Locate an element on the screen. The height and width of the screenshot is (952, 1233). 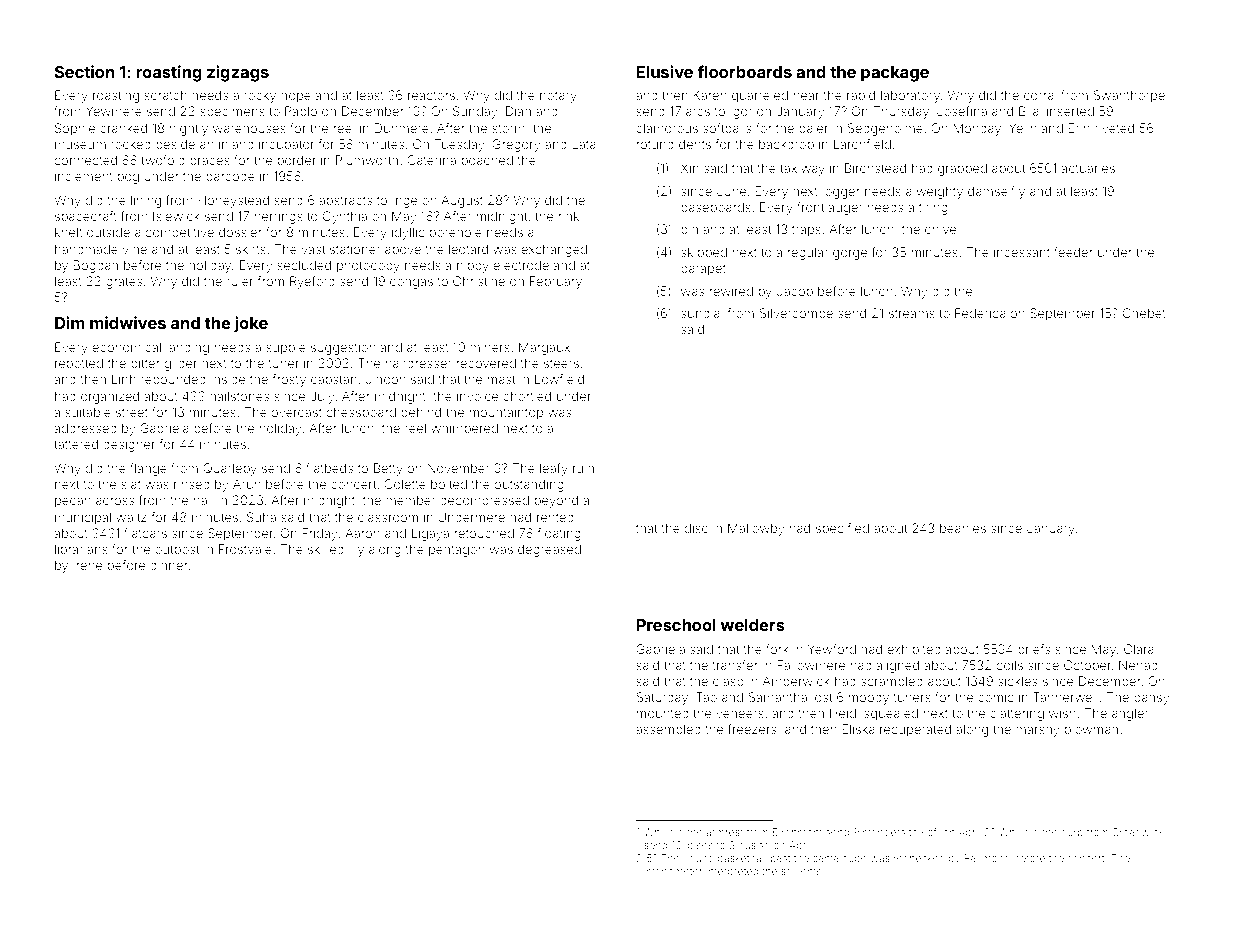
Saturday is located at coordinates (662, 698).
